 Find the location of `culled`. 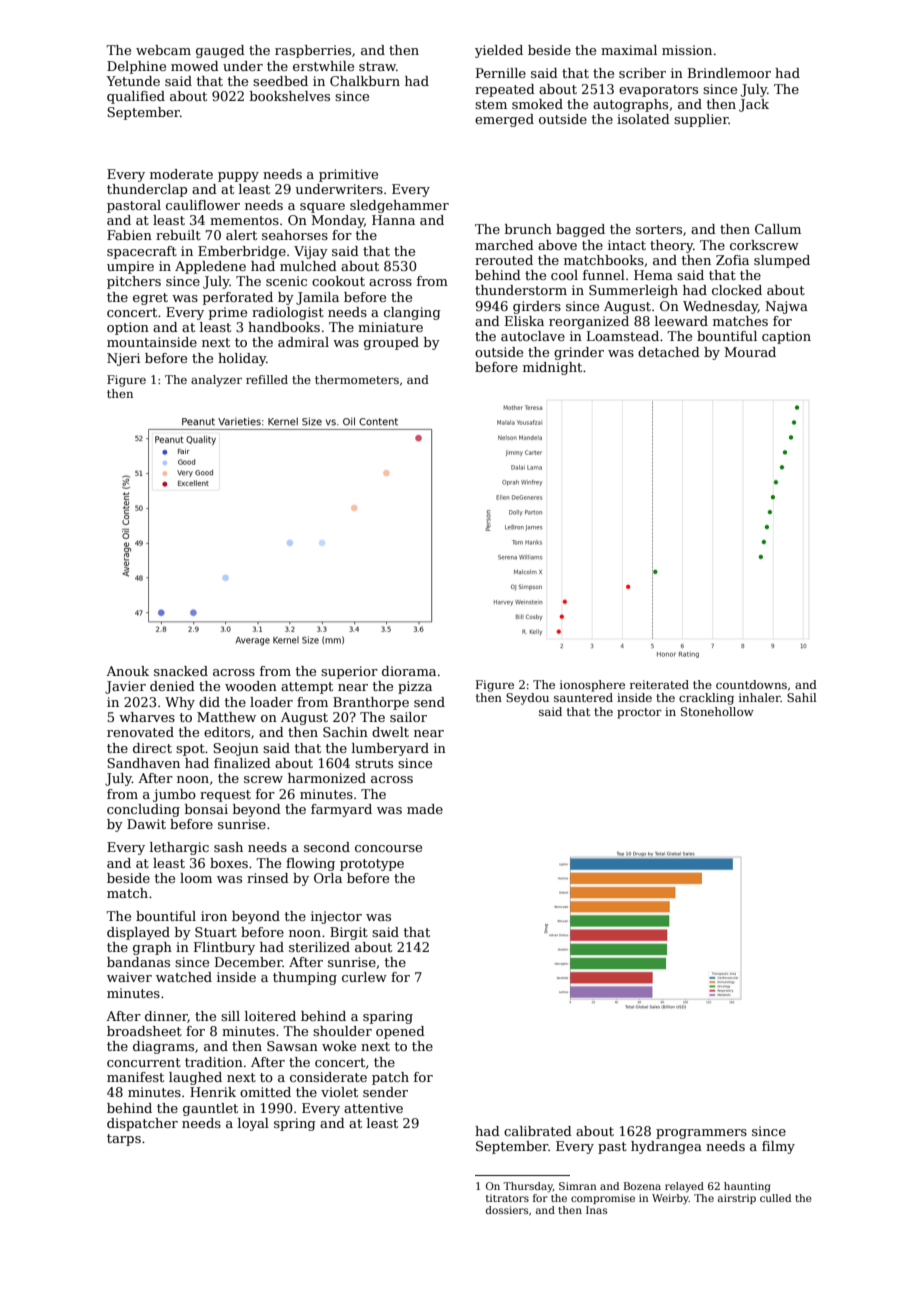

culled is located at coordinates (775, 1198).
